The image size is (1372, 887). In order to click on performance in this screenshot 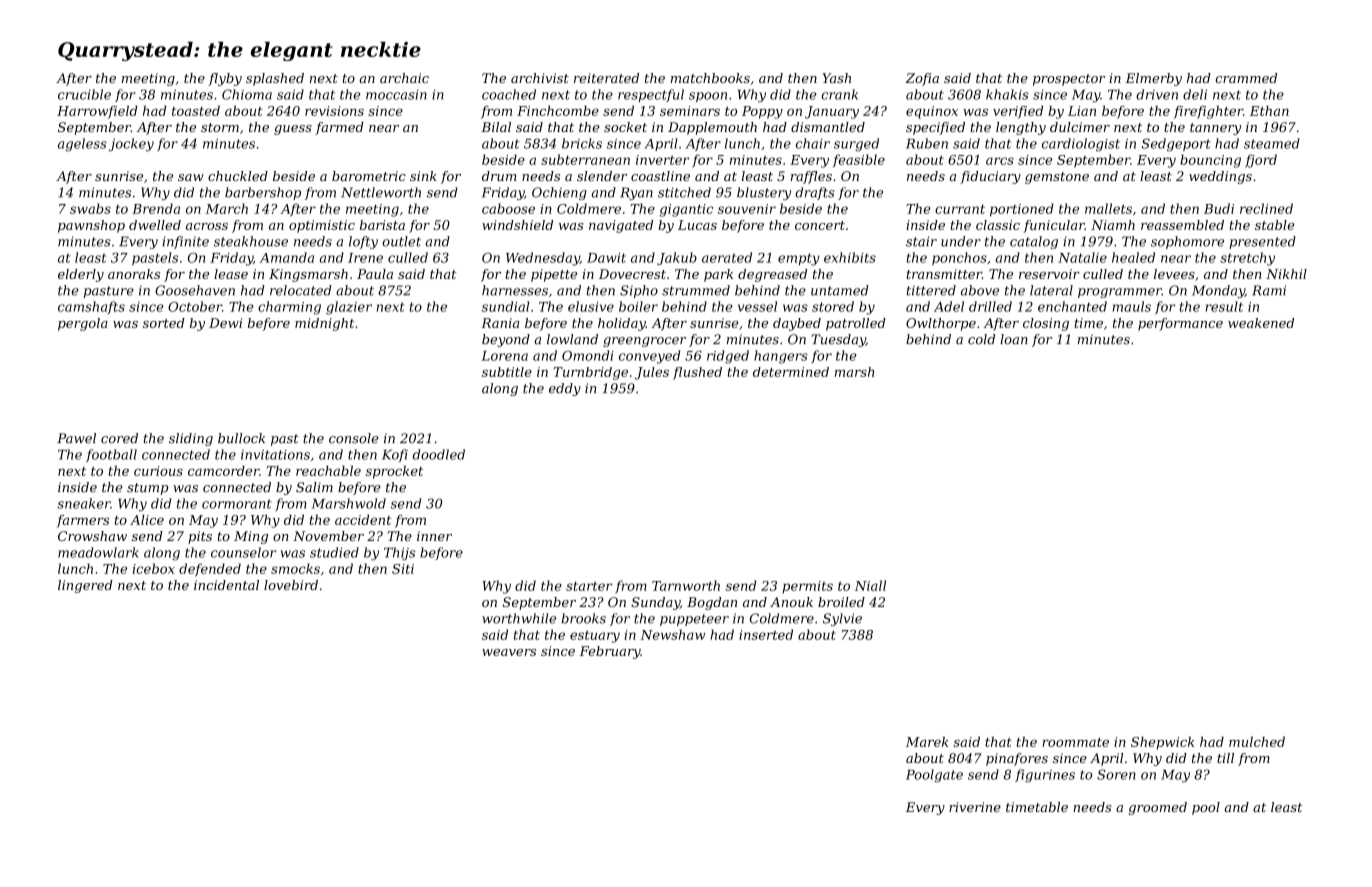, I will do `click(1180, 324)`.
